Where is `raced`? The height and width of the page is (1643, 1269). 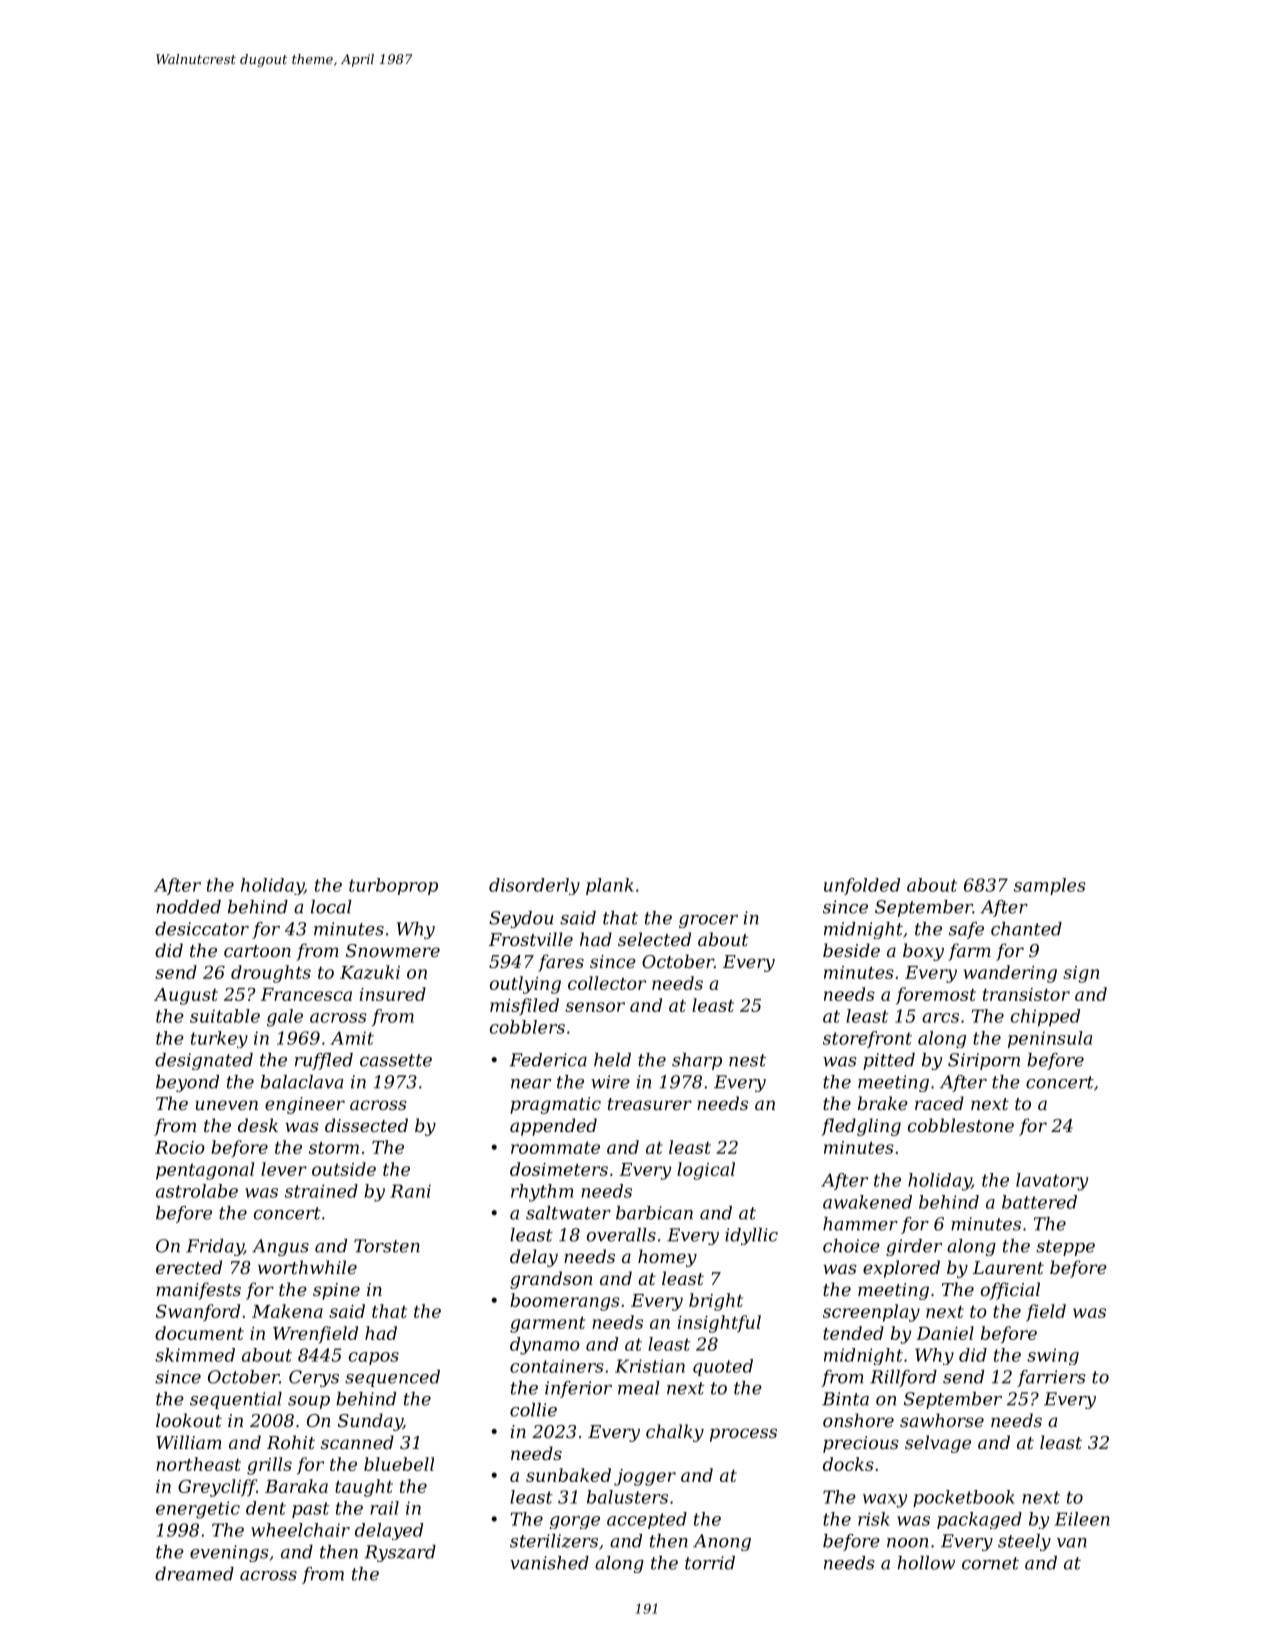 raced is located at coordinates (939, 1103).
